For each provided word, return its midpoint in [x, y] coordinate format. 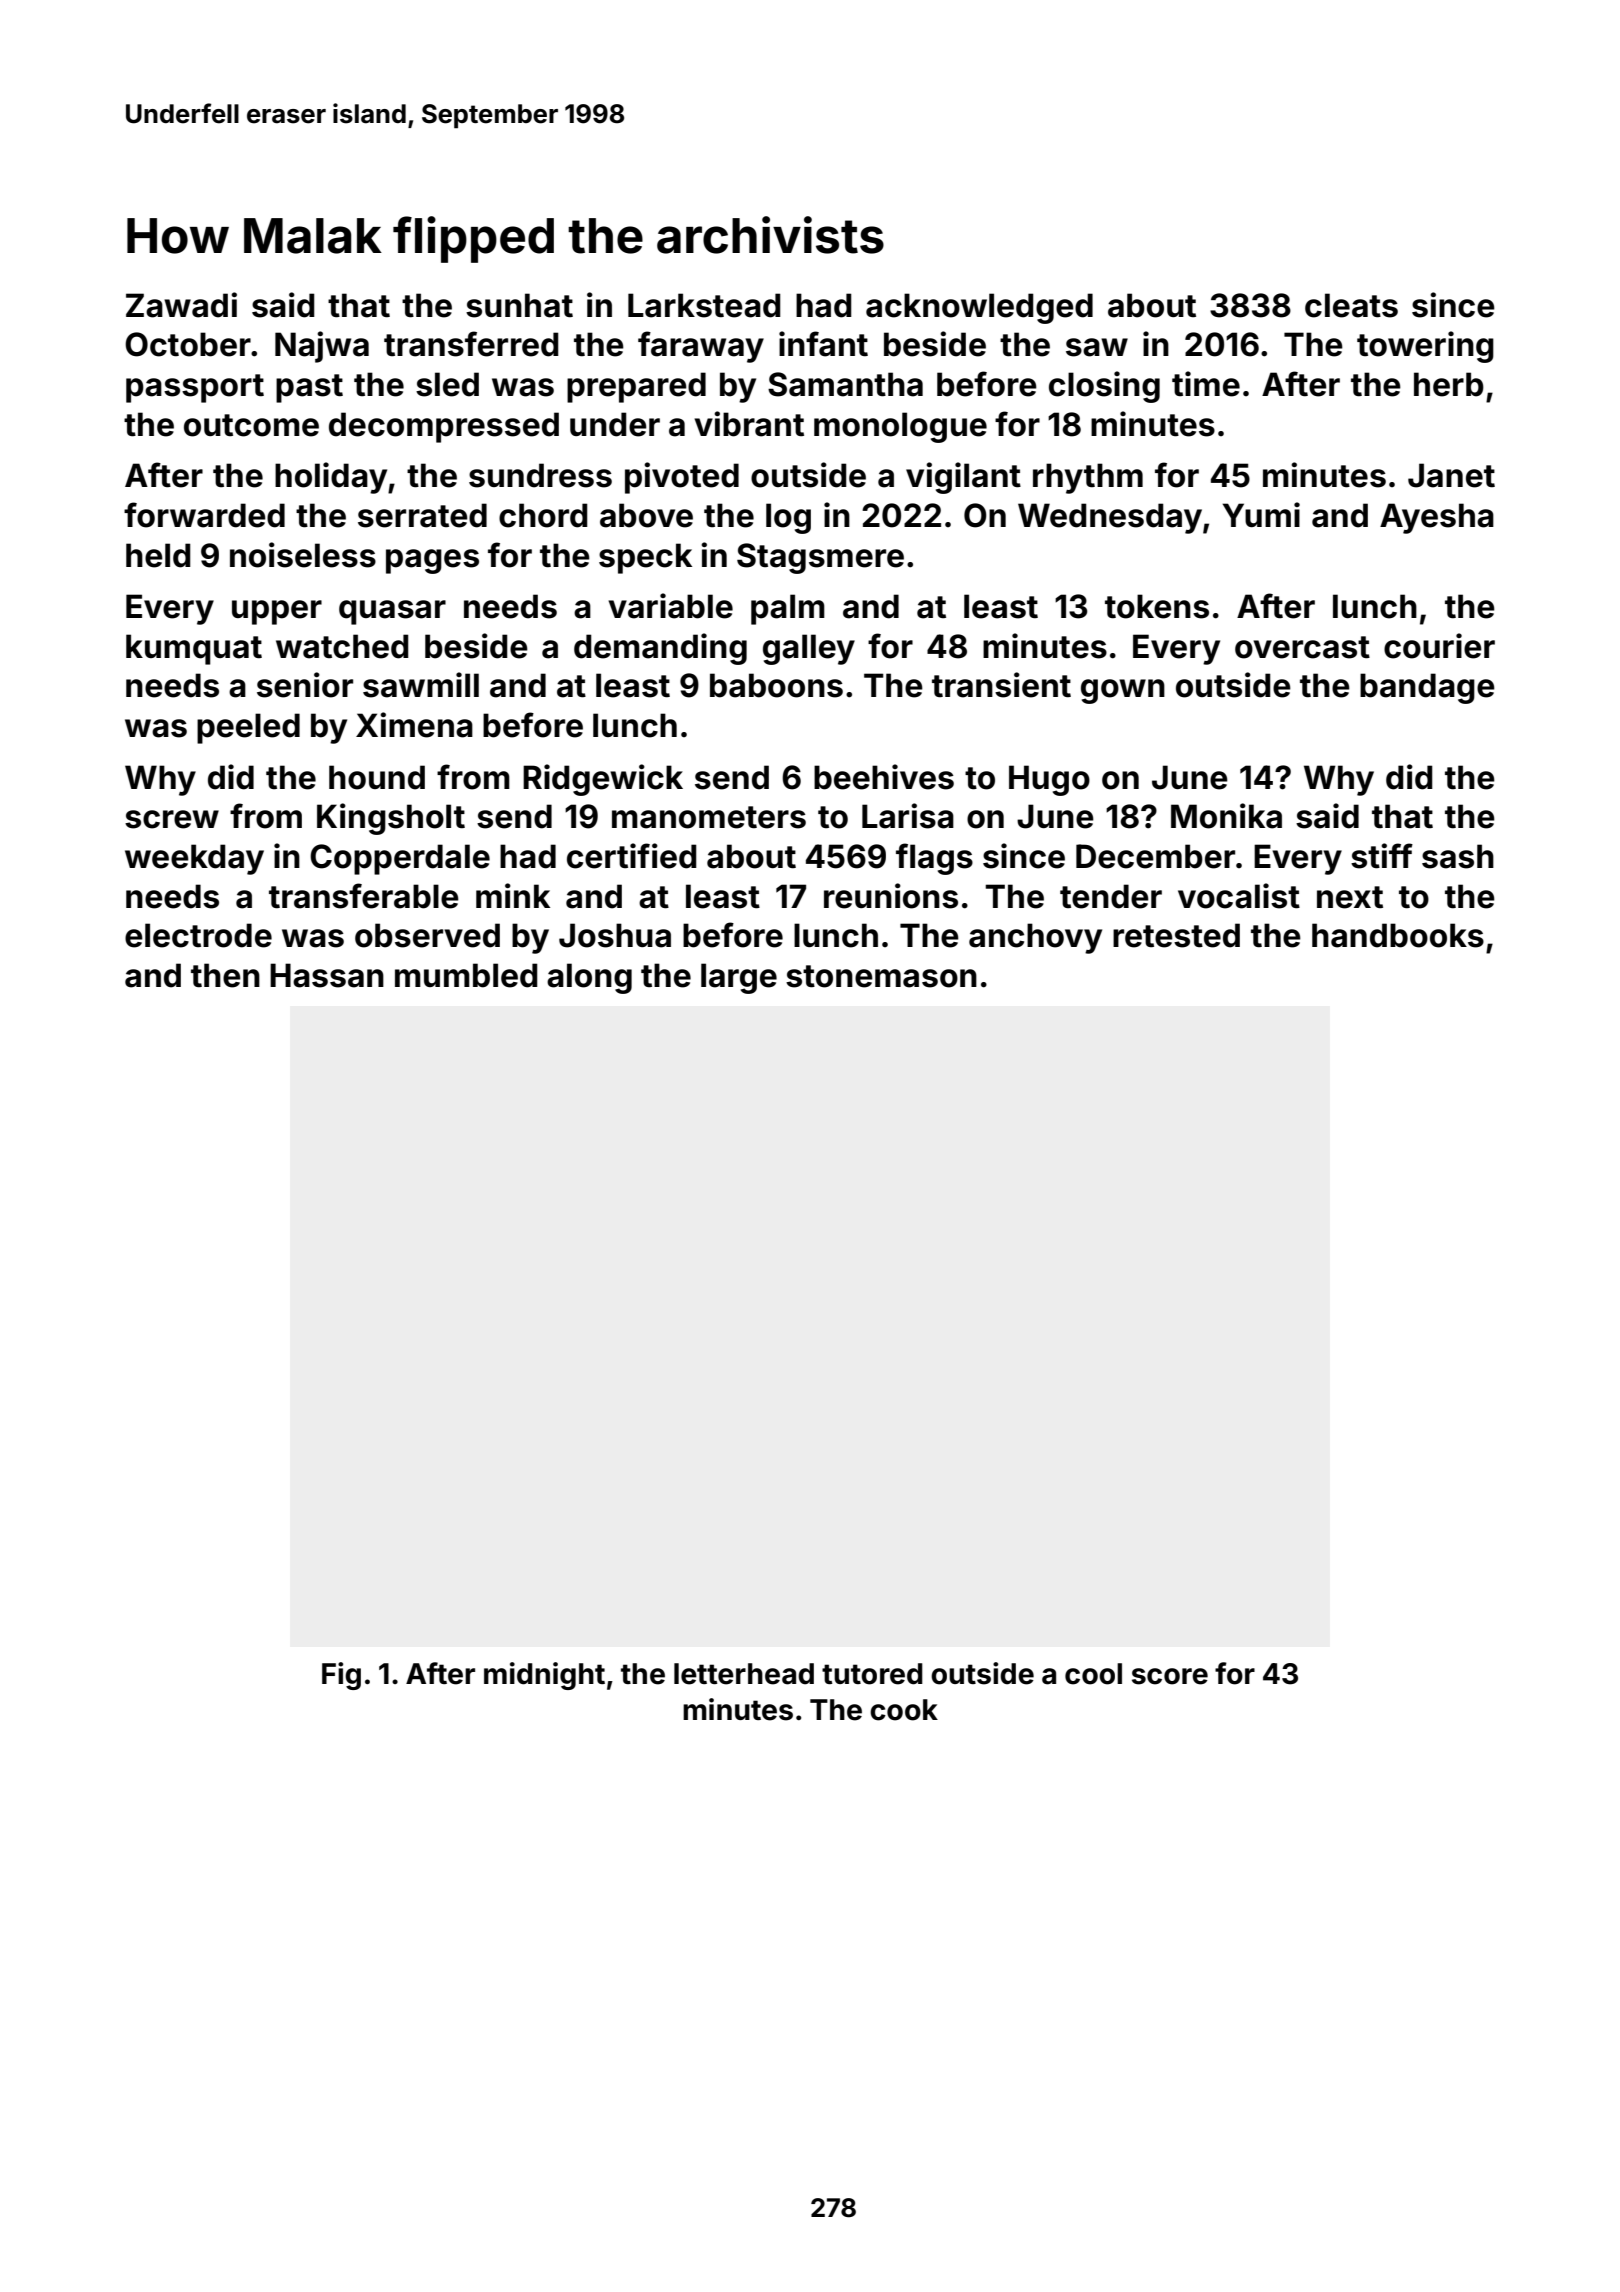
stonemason [881, 976]
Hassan [327, 975]
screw [172, 819]
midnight [544, 1676]
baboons [776, 685]
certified [632, 856]
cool [1093, 1674]
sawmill [421, 685]
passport [195, 388]
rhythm [1088, 478]
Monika [1226, 816]
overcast [1302, 647]
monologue [900, 427]
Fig [341, 1676]
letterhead [744, 1674]
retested [1176, 935]
